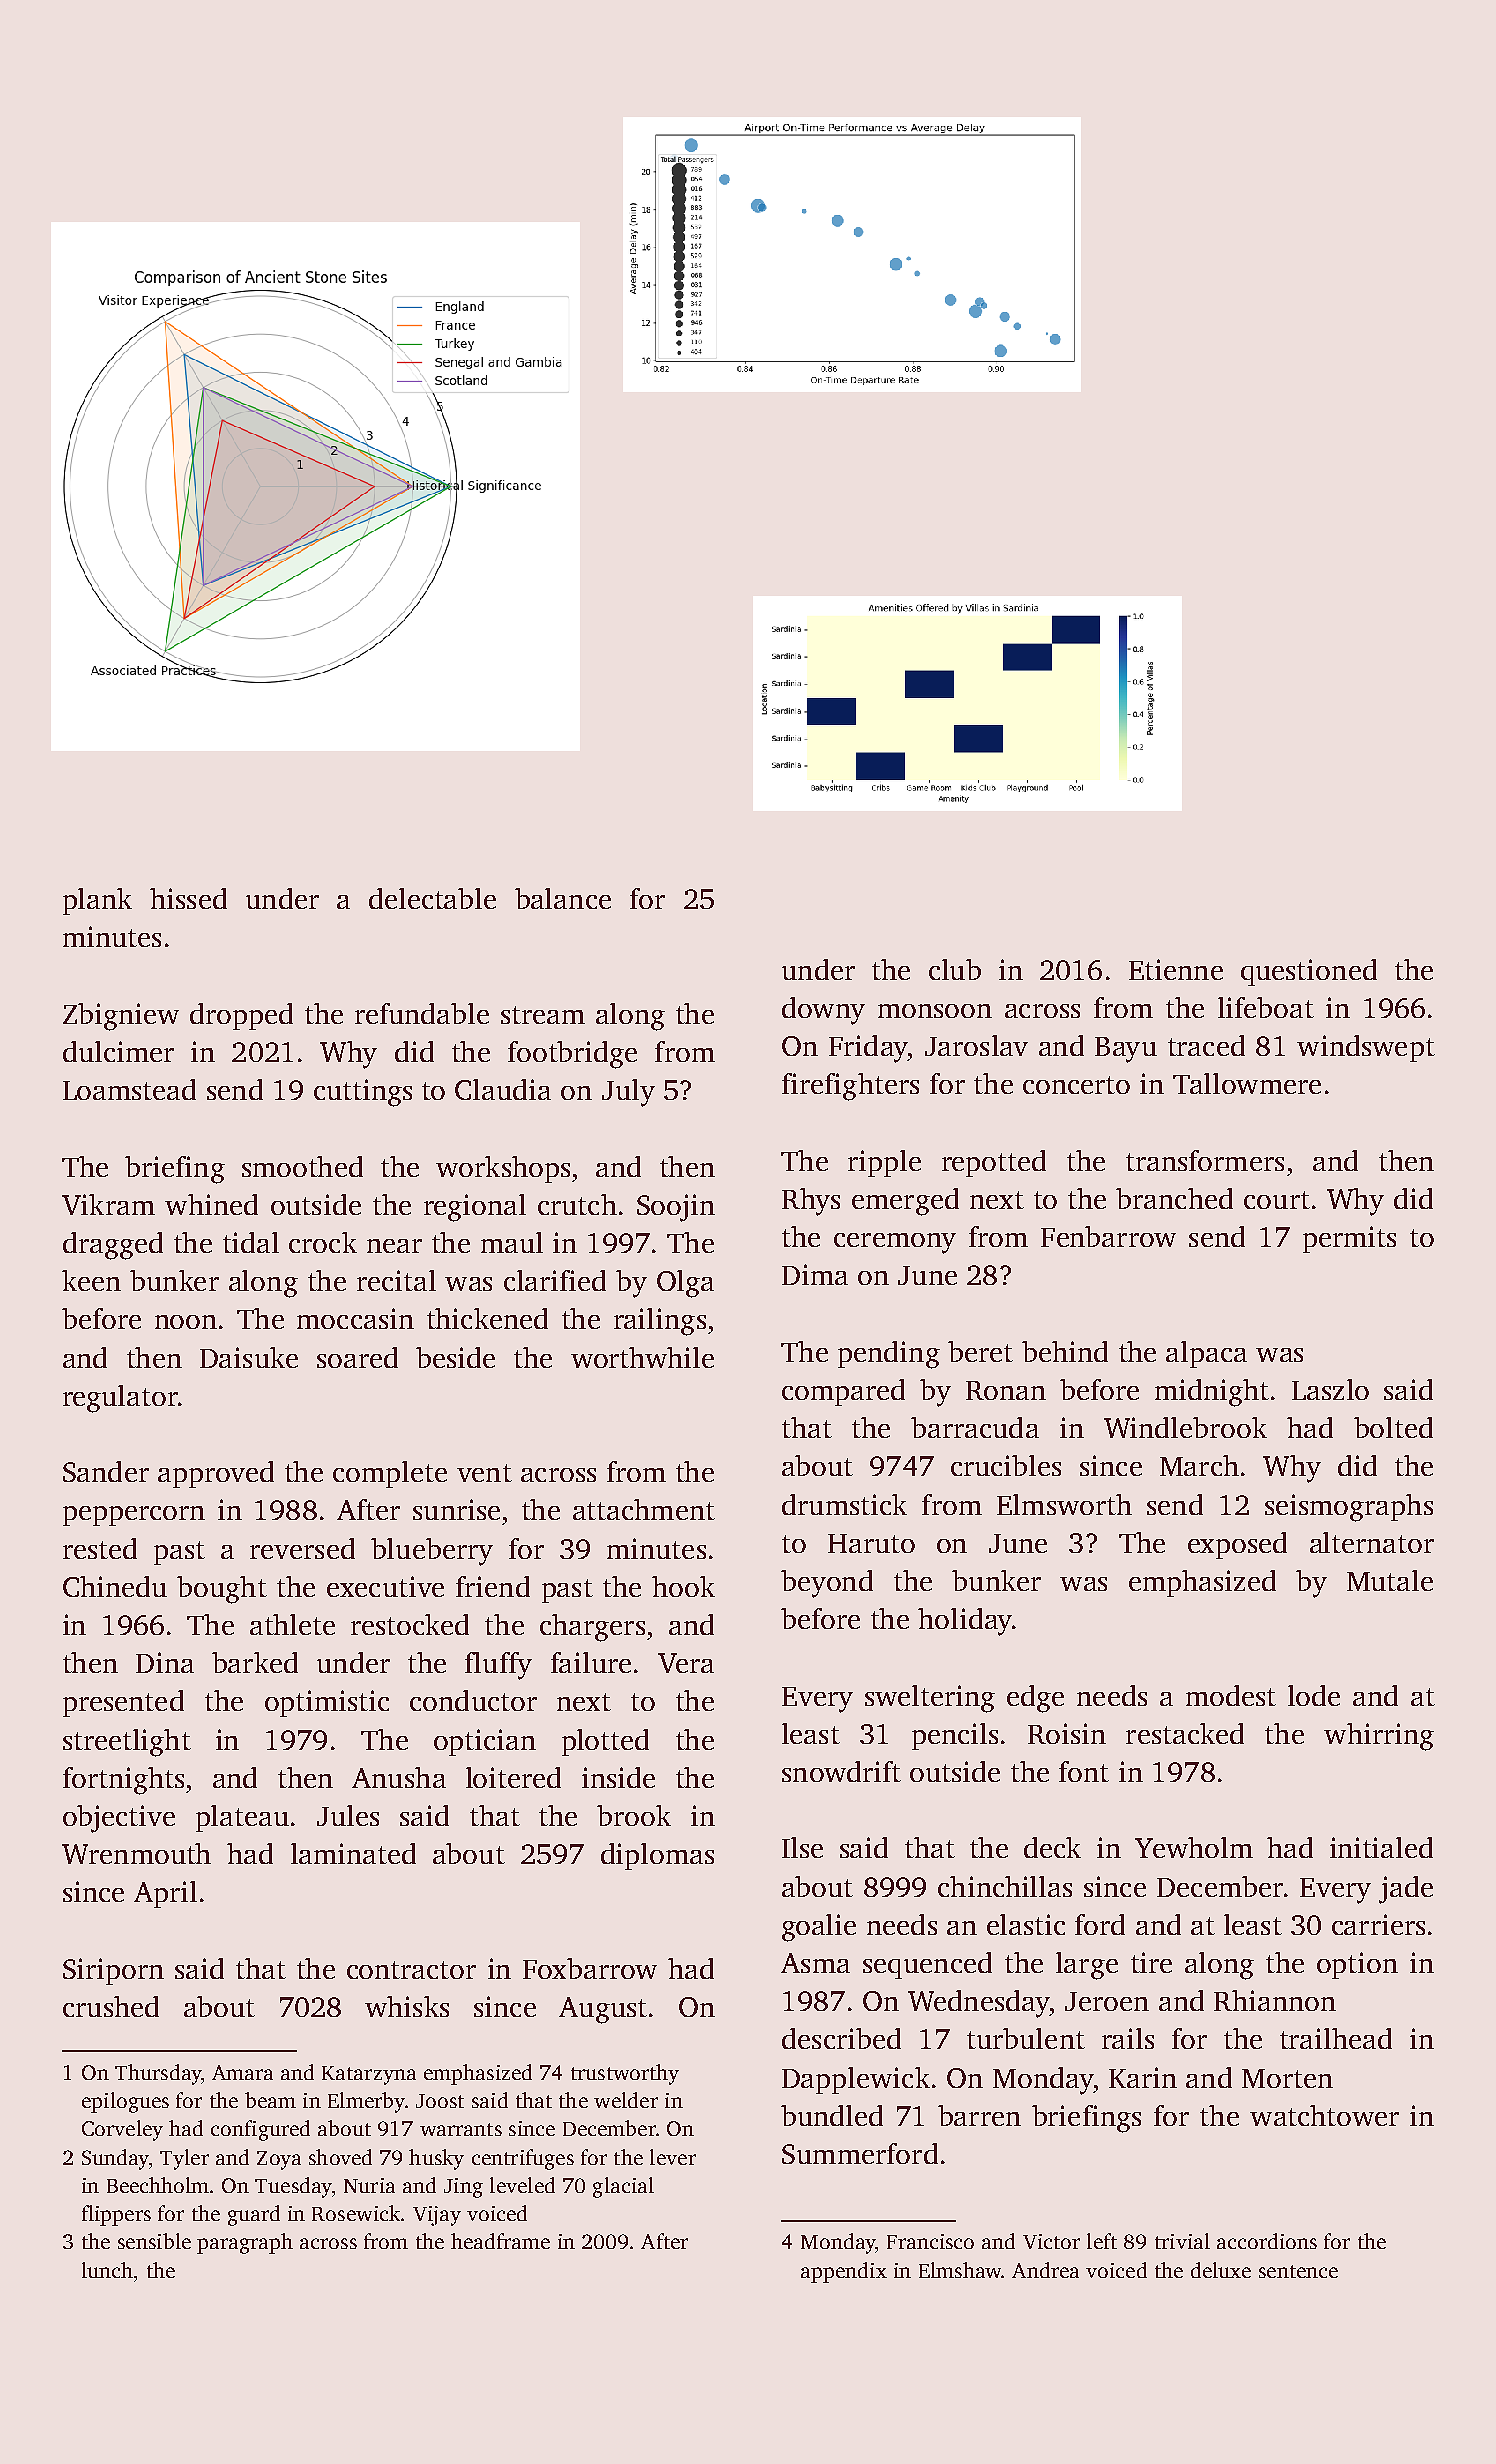 This image has width=1496, height=2464. I want to click on sweltering, so click(930, 1699).
